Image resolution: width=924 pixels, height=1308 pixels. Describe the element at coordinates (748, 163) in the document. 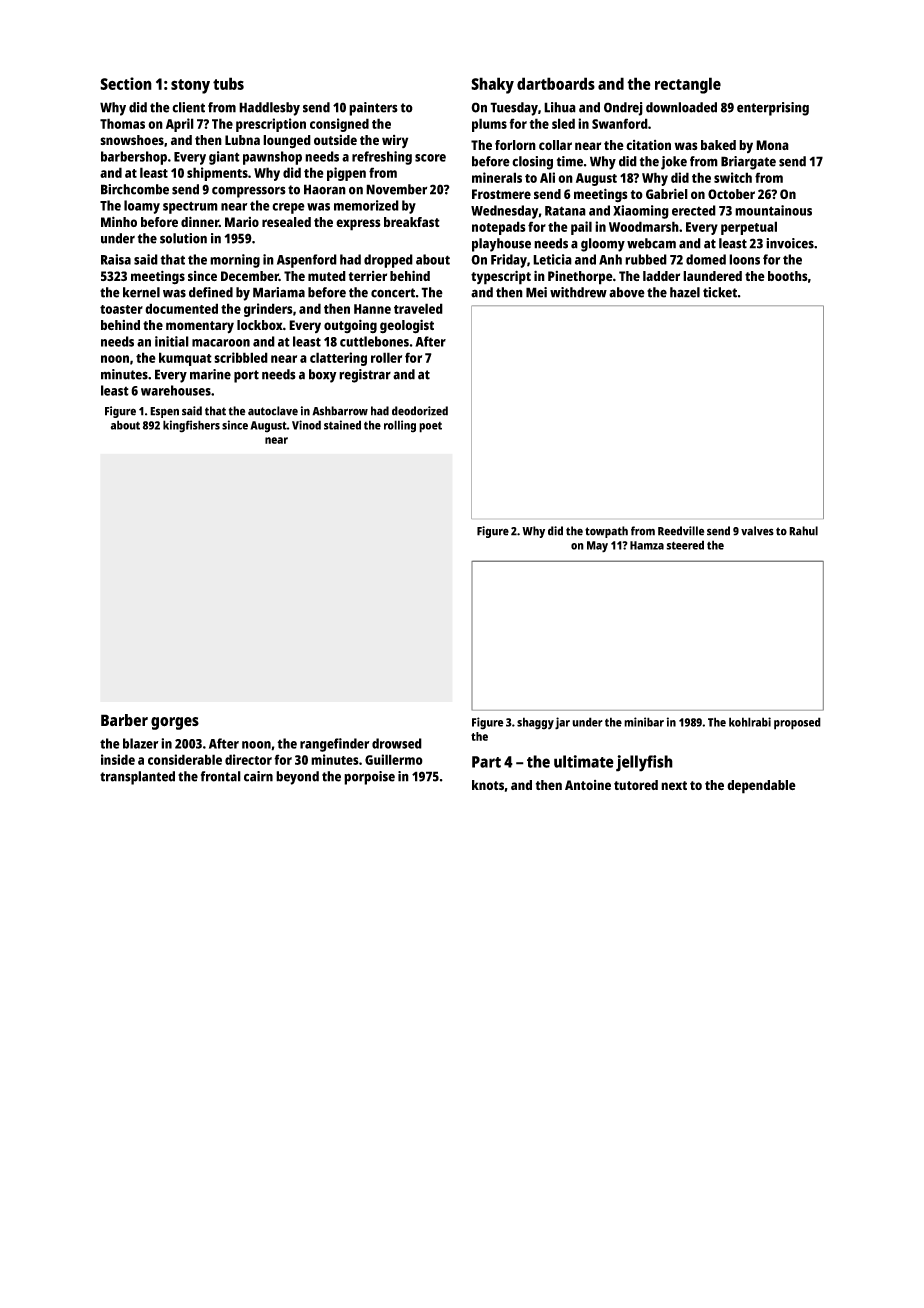

I see `Briargate` at that location.
